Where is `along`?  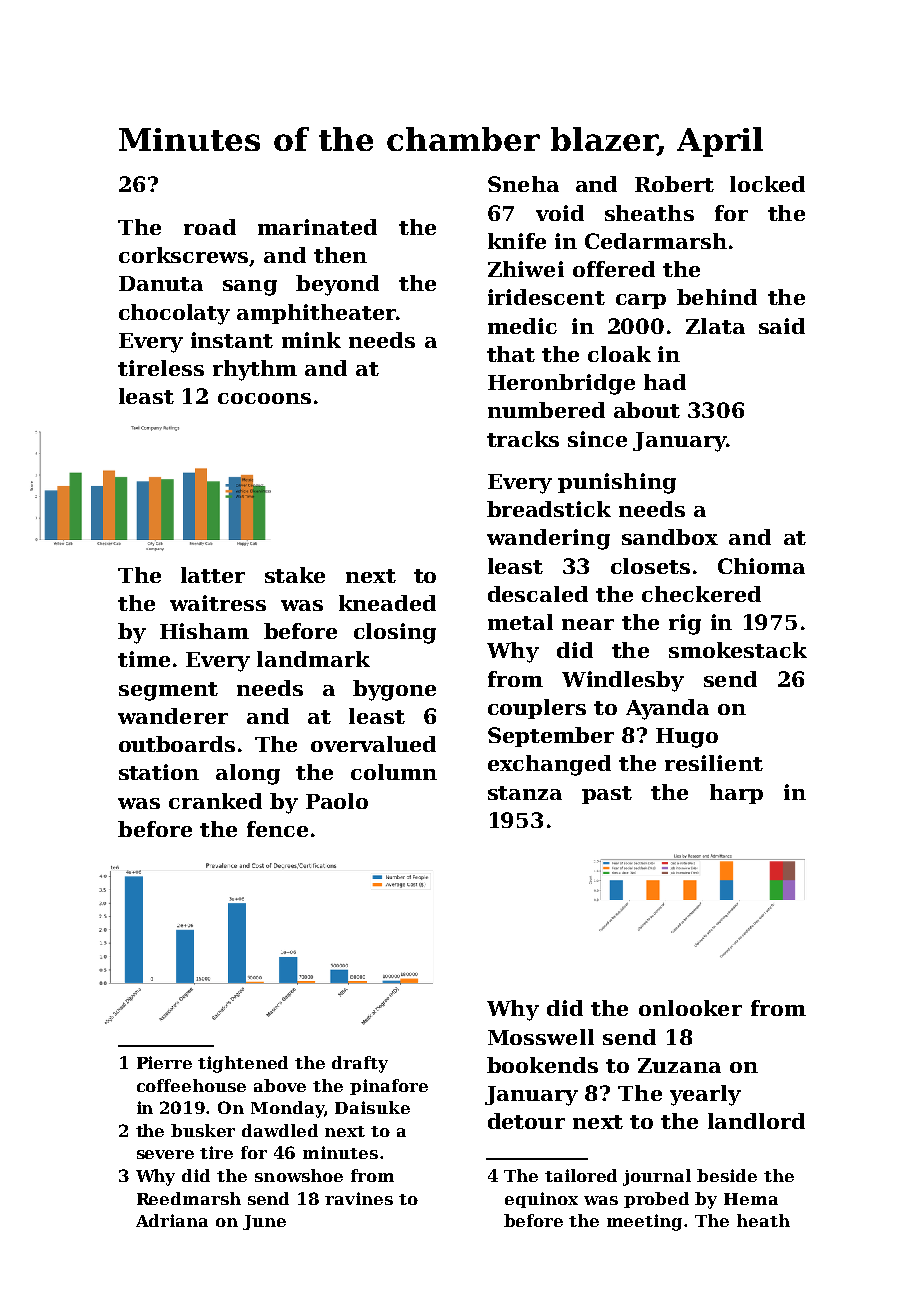
along is located at coordinates (248, 774).
